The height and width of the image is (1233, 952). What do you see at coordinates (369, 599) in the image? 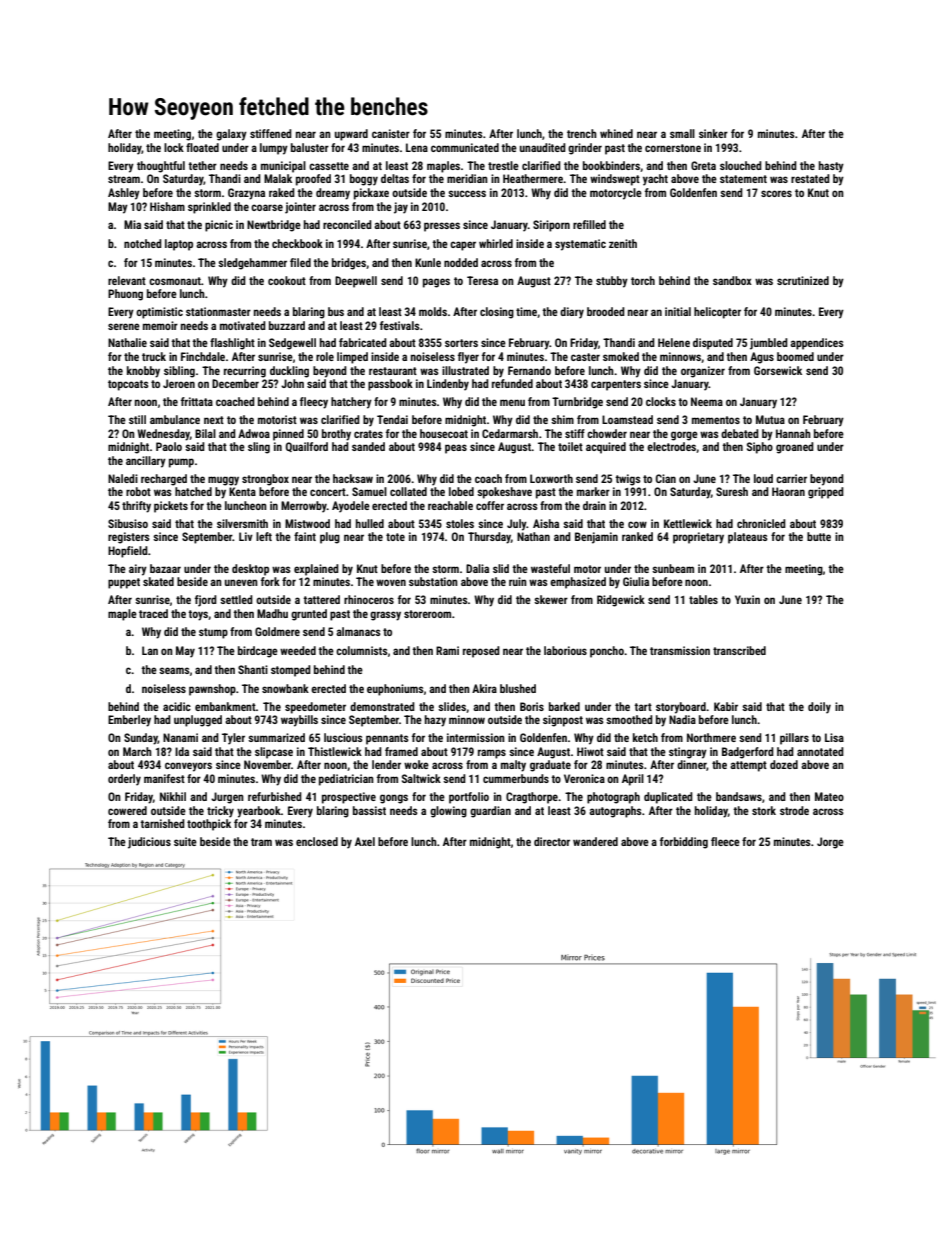
I see `rhinoceros` at bounding box center [369, 599].
